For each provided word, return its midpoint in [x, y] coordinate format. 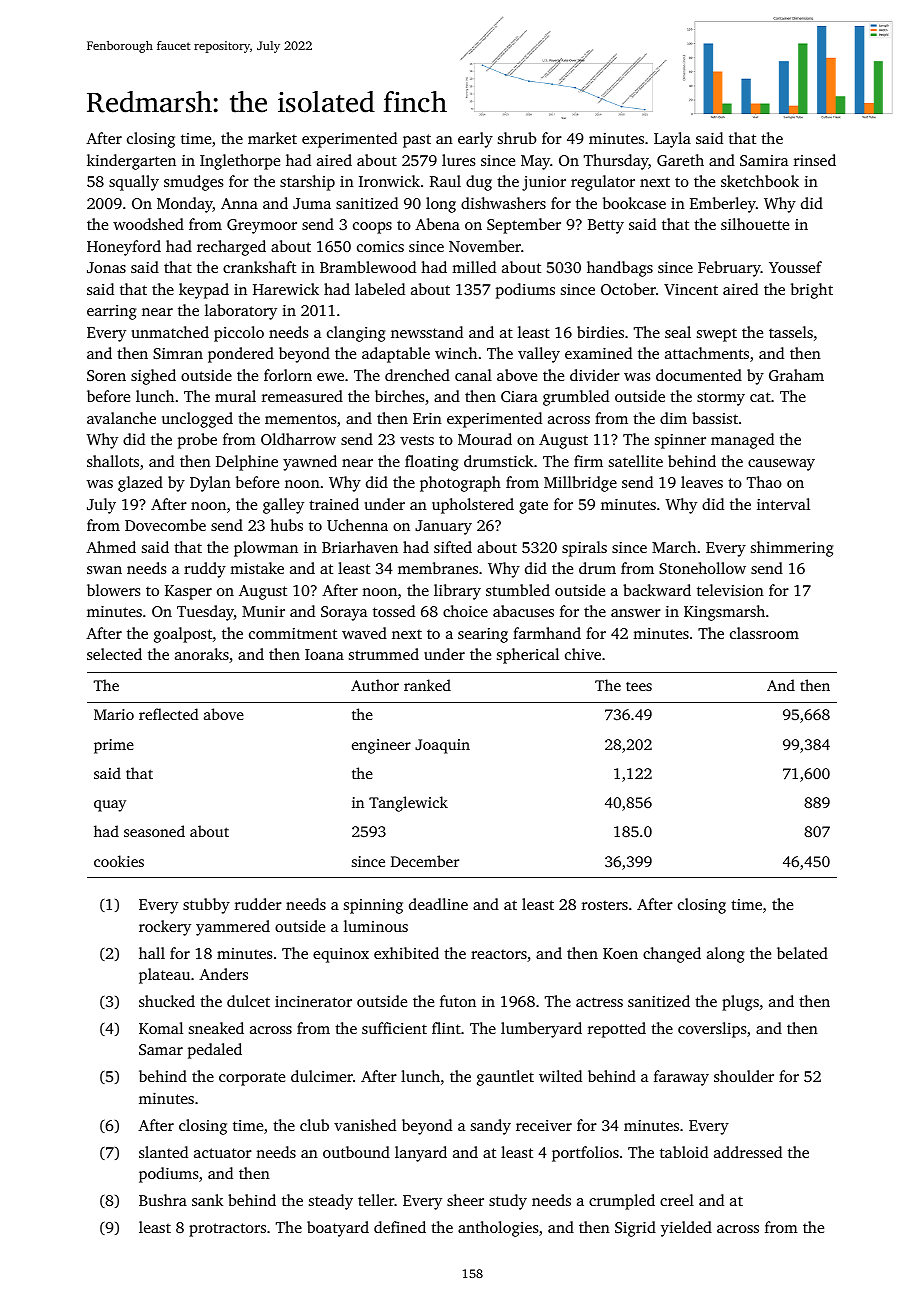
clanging [356, 334]
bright [812, 291]
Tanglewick [408, 804]
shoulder [744, 1076]
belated [802, 953]
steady [331, 1202]
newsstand [427, 332]
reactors [499, 954]
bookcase [634, 203]
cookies [119, 861]
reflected [168, 714]
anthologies [498, 1229]
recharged [231, 248]
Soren [106, 375]
